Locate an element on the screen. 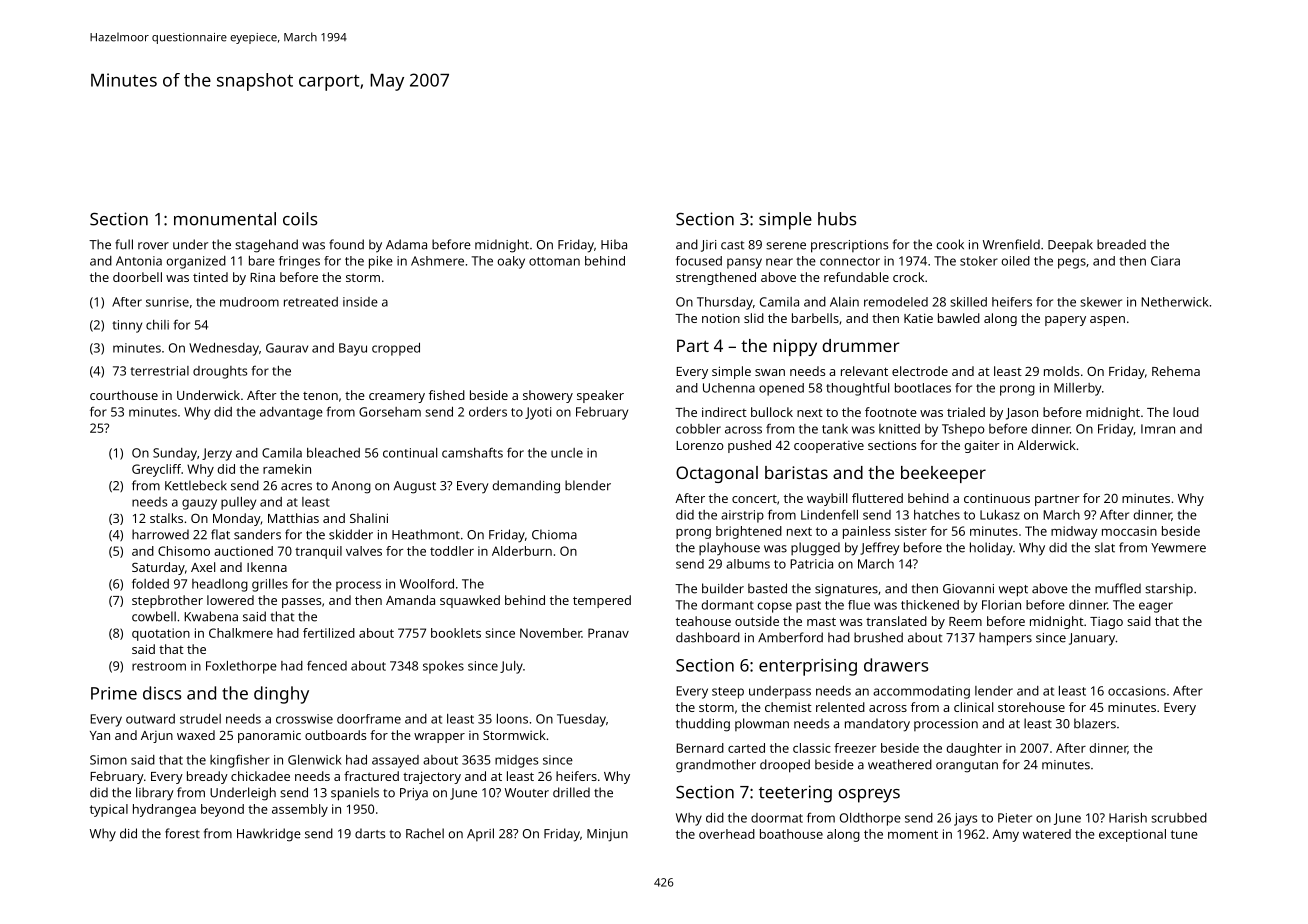 This screenshot has height=924, width=1308. Simon is located at coordinates (108, 760).
